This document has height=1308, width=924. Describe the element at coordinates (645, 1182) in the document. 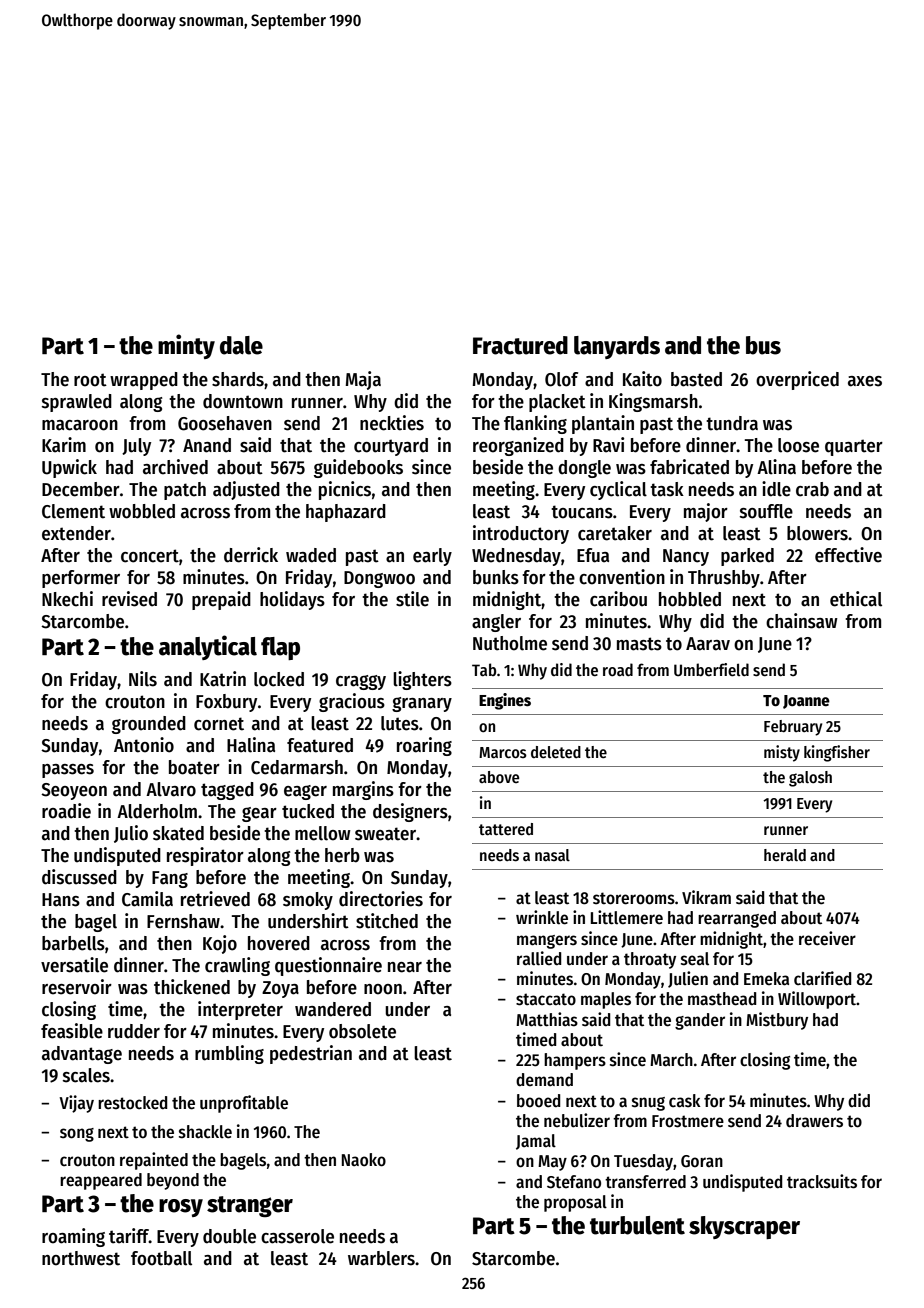

I see `transferred` at that location.
